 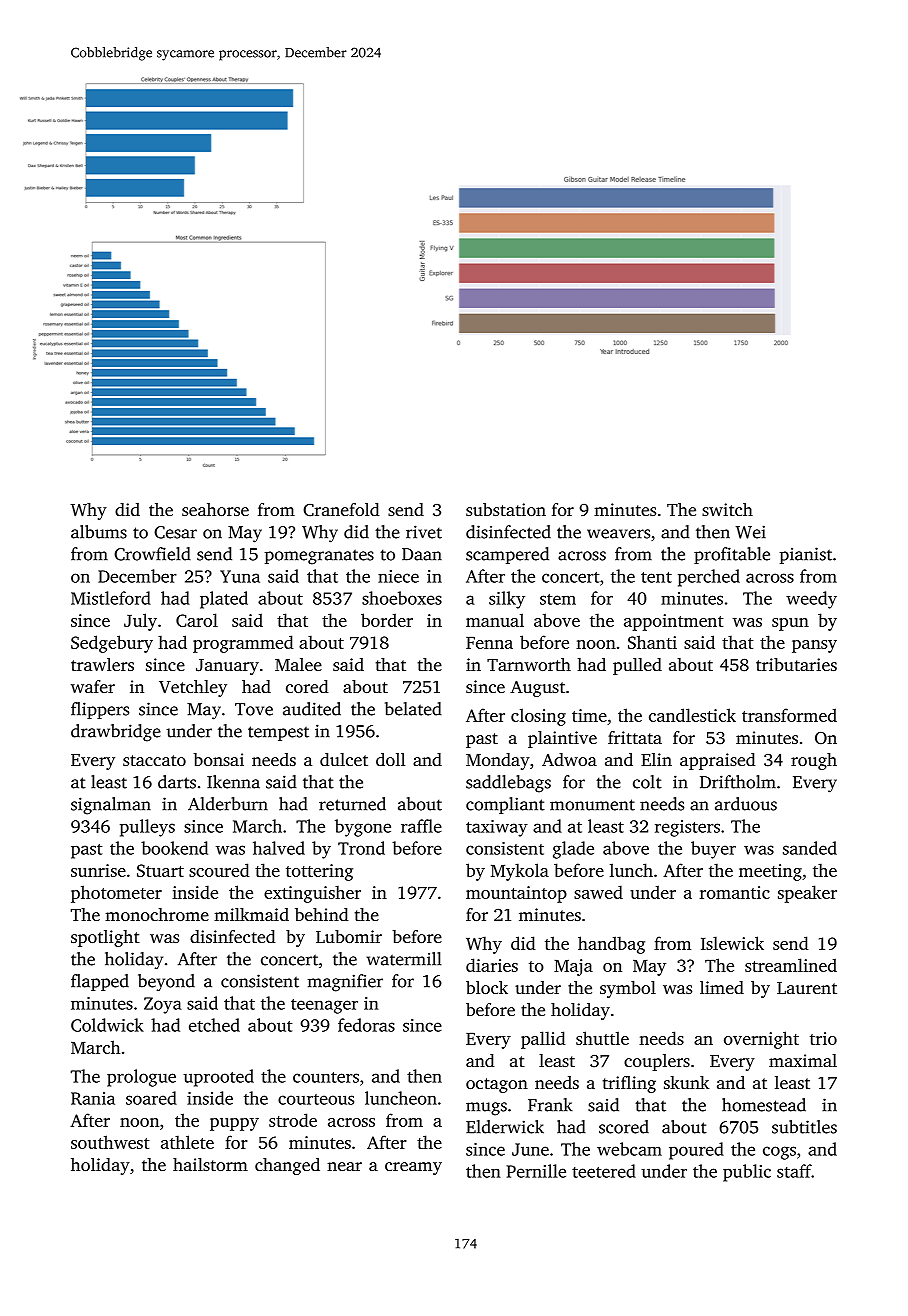 What do you see at coordinates (506, 509) in the screenshot?
I see `substation` at bounding box center [506, 509].
